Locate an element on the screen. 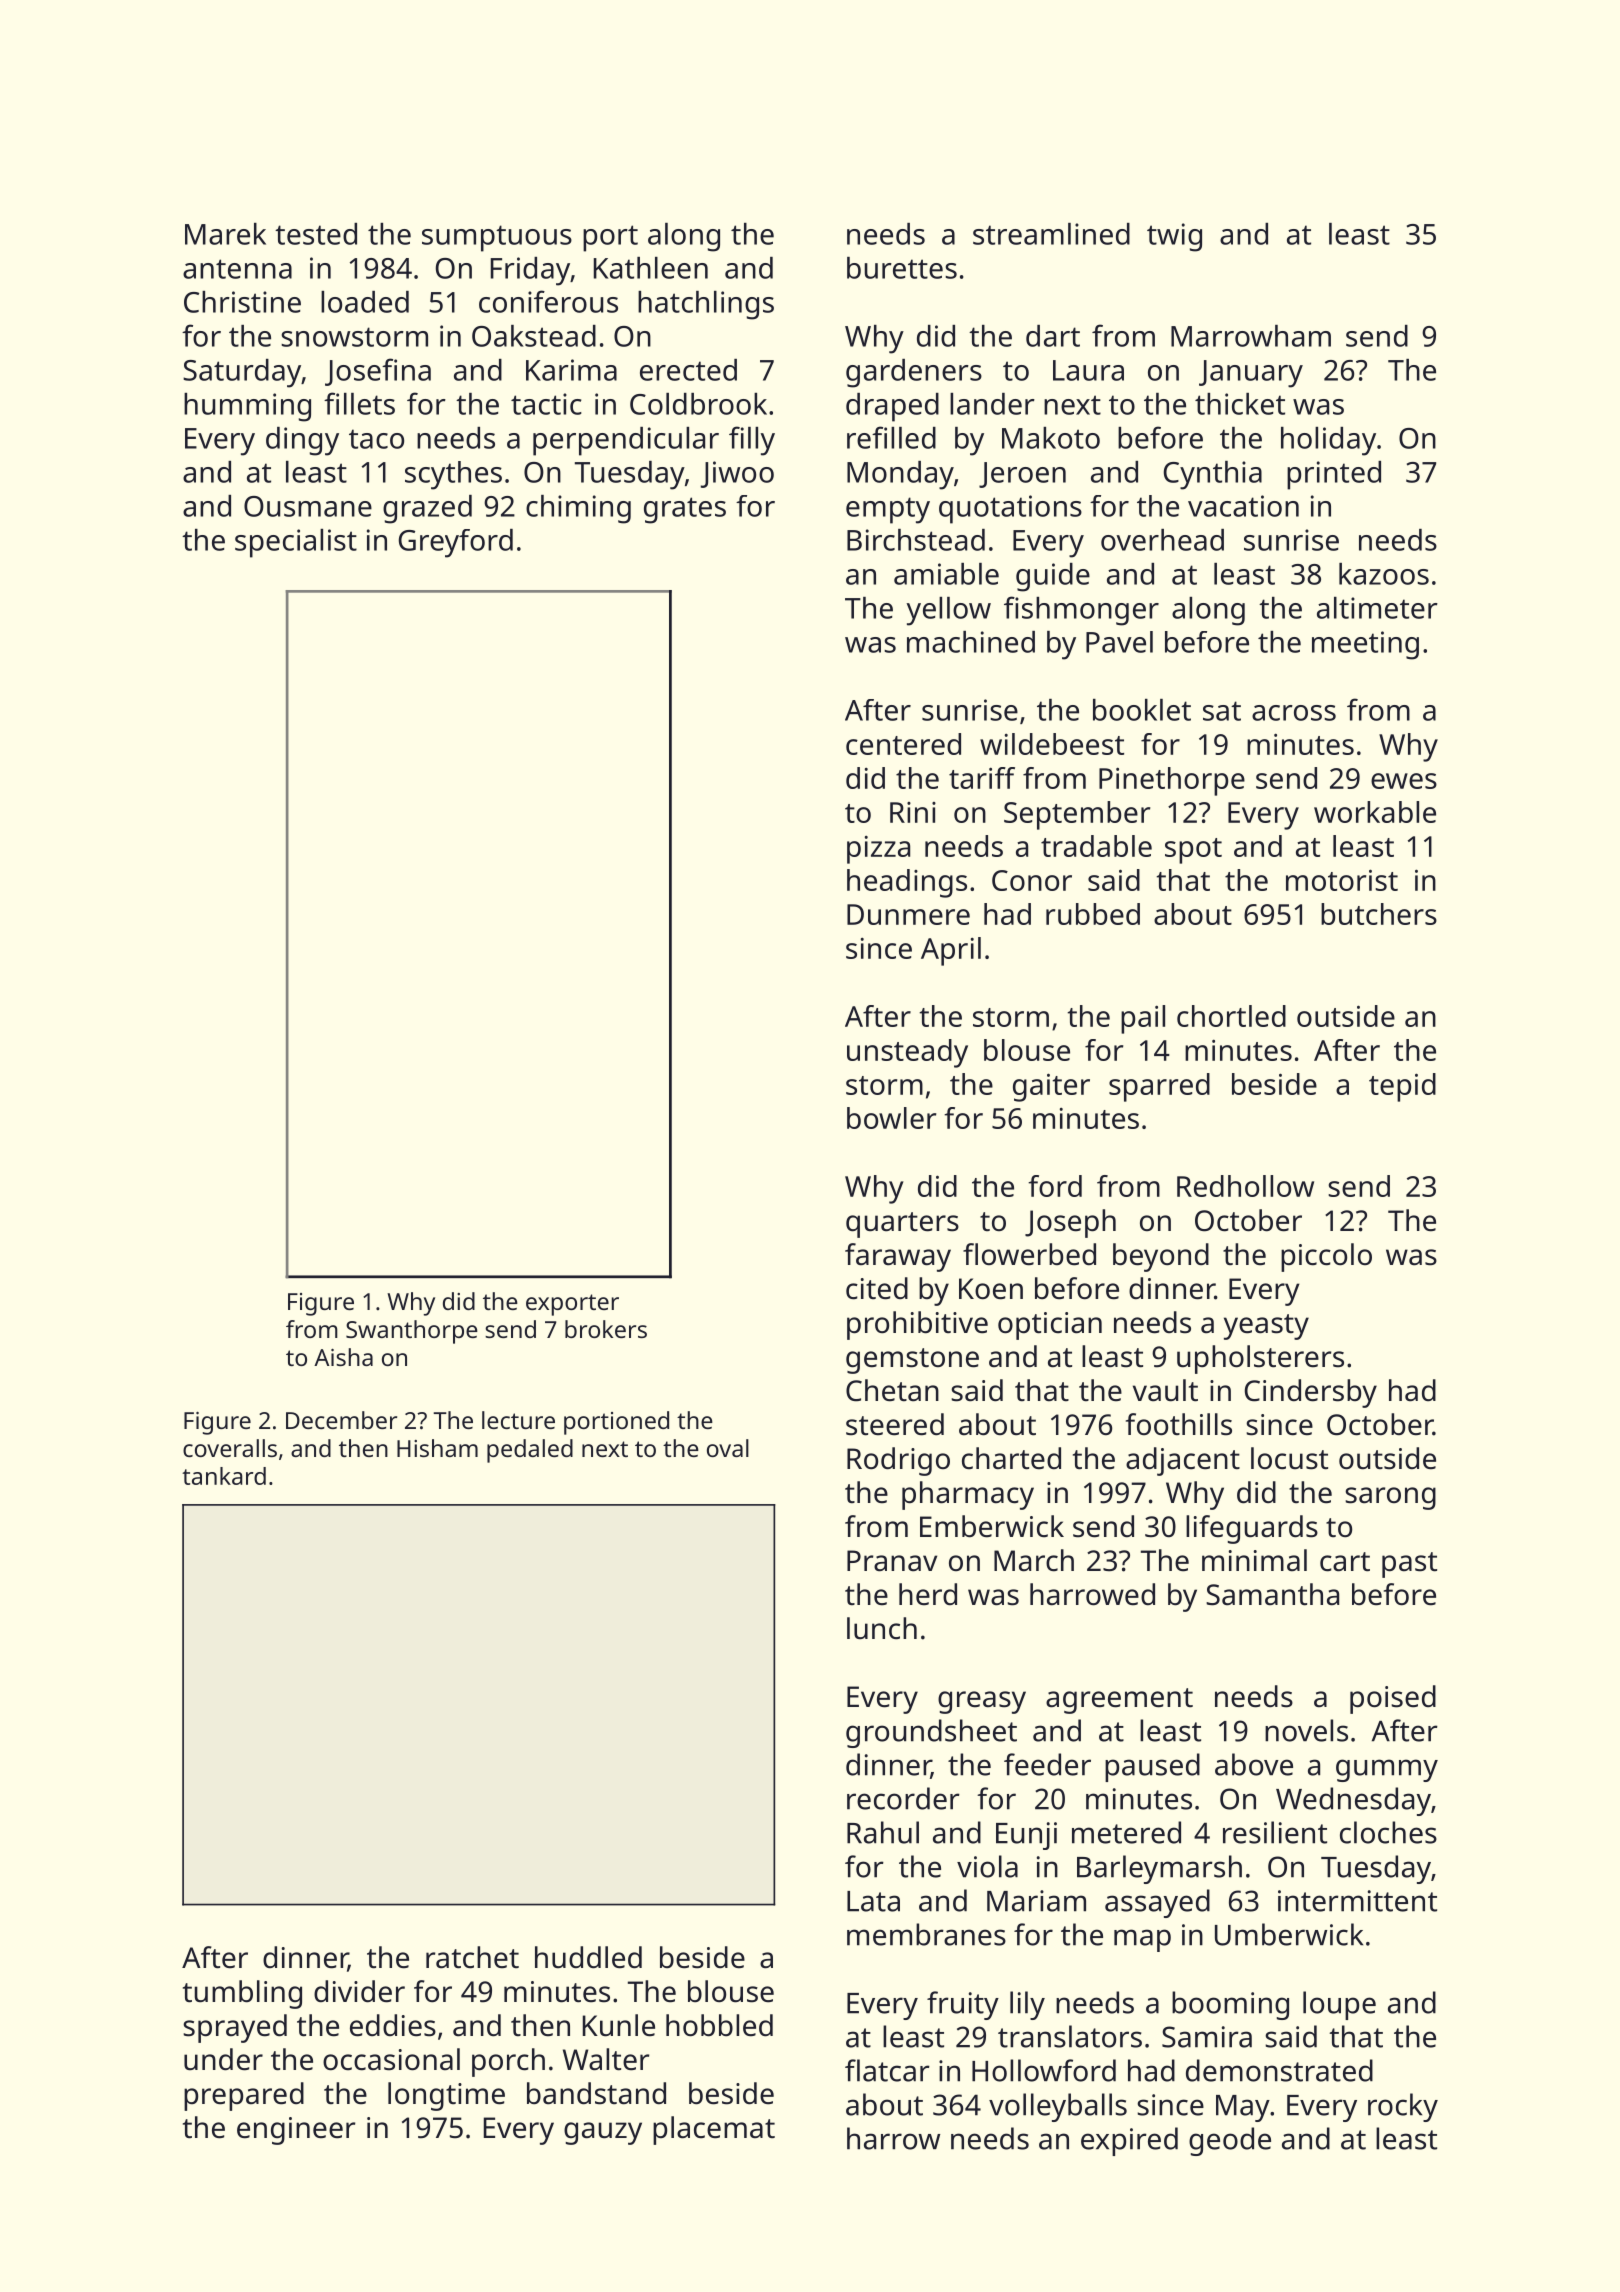 The height and width of the screenshot is (2292, 1620). sumptuous is located at coordinates (497, 238).
